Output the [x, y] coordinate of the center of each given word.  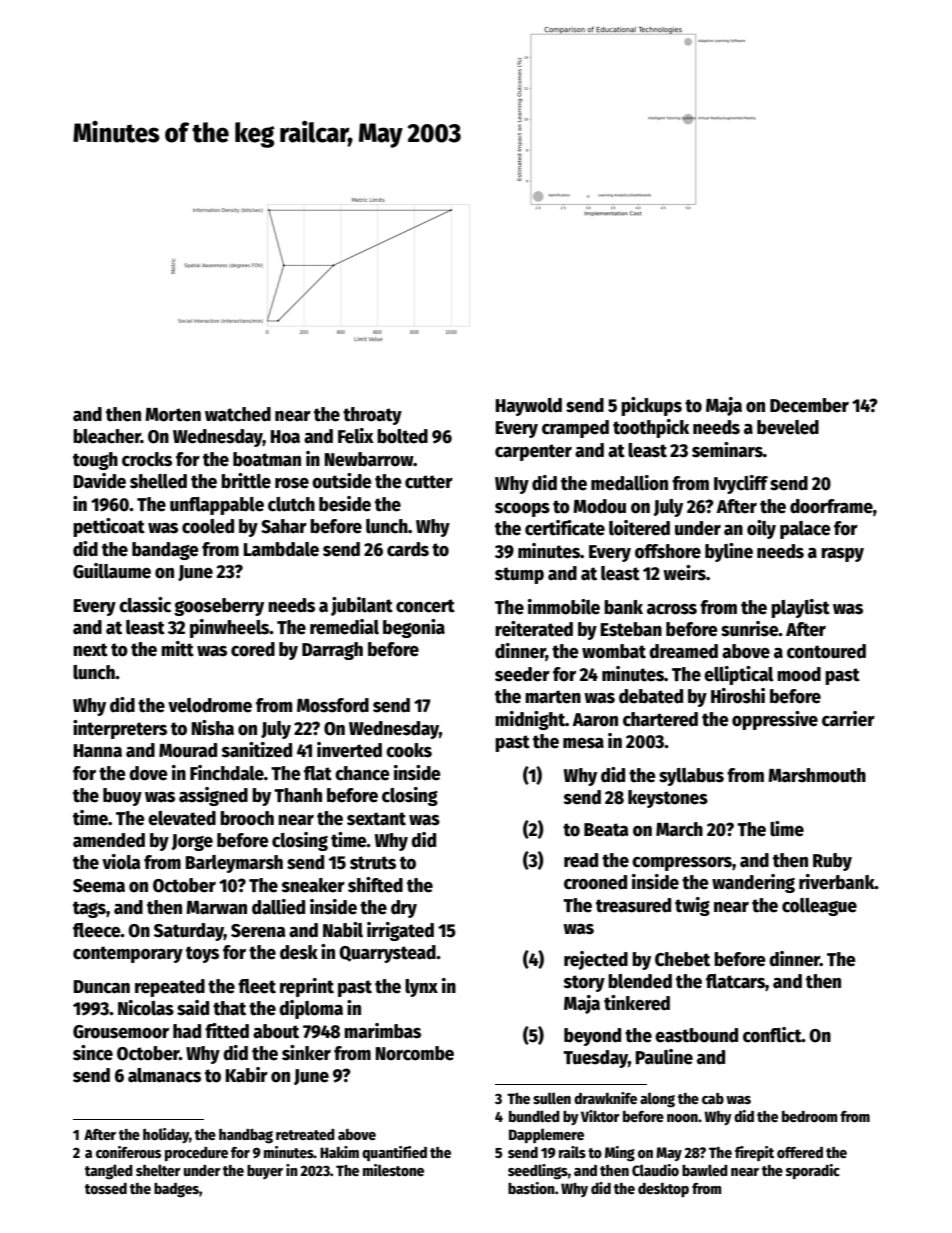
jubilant [362, 606]
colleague [819, 907]
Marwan [216, 908]
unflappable [217, 506]
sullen [552, 1098]
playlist [800, 608]
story [584, 983]
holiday [166, 1135]
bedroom [809, 1116]
